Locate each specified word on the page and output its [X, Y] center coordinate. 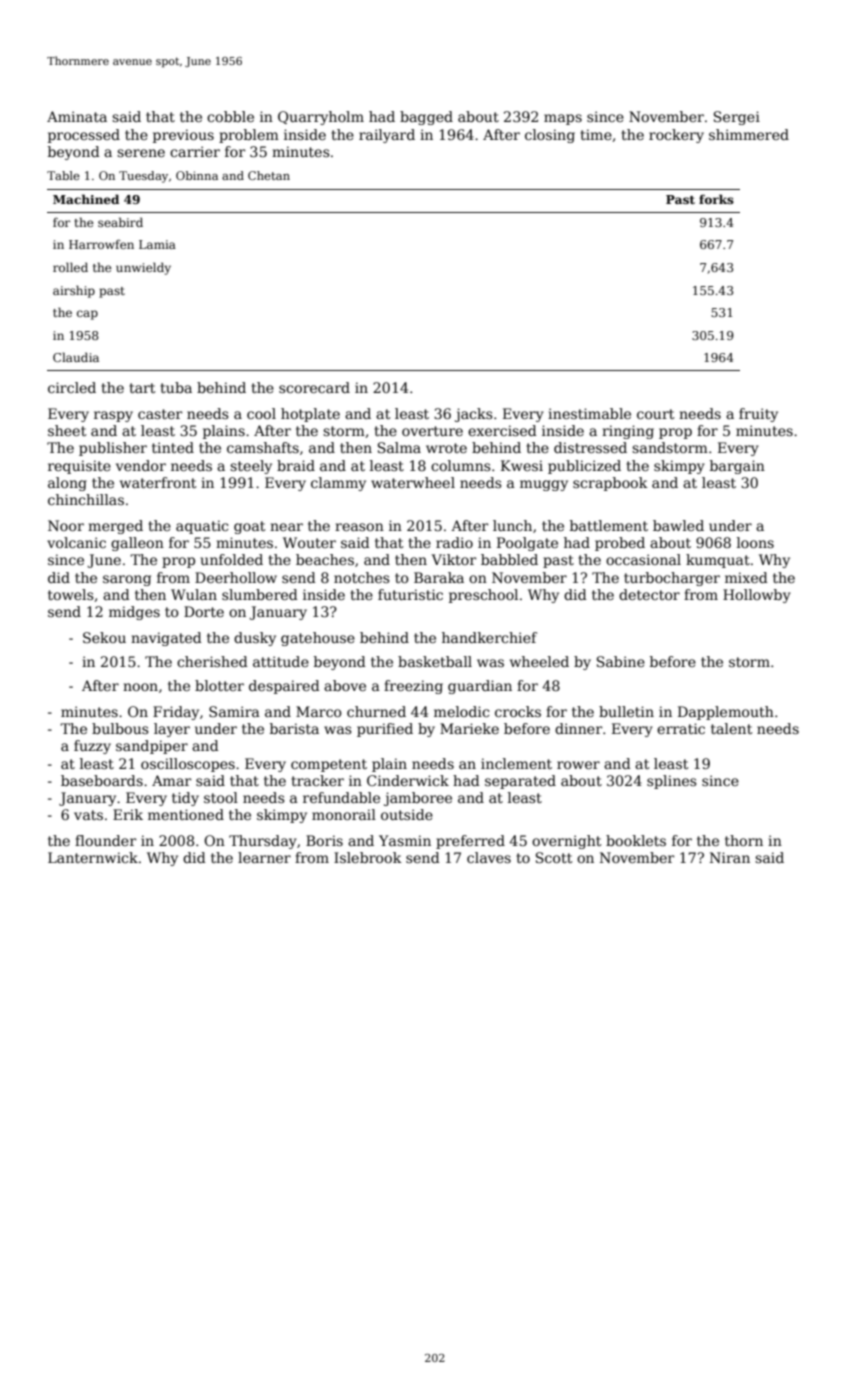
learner [264, 857]
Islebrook [368, 857]
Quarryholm [321, 118]
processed [84, 136]
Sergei [737, 118]
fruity [758, 415]
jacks [474, 415]
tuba [176, 387]
